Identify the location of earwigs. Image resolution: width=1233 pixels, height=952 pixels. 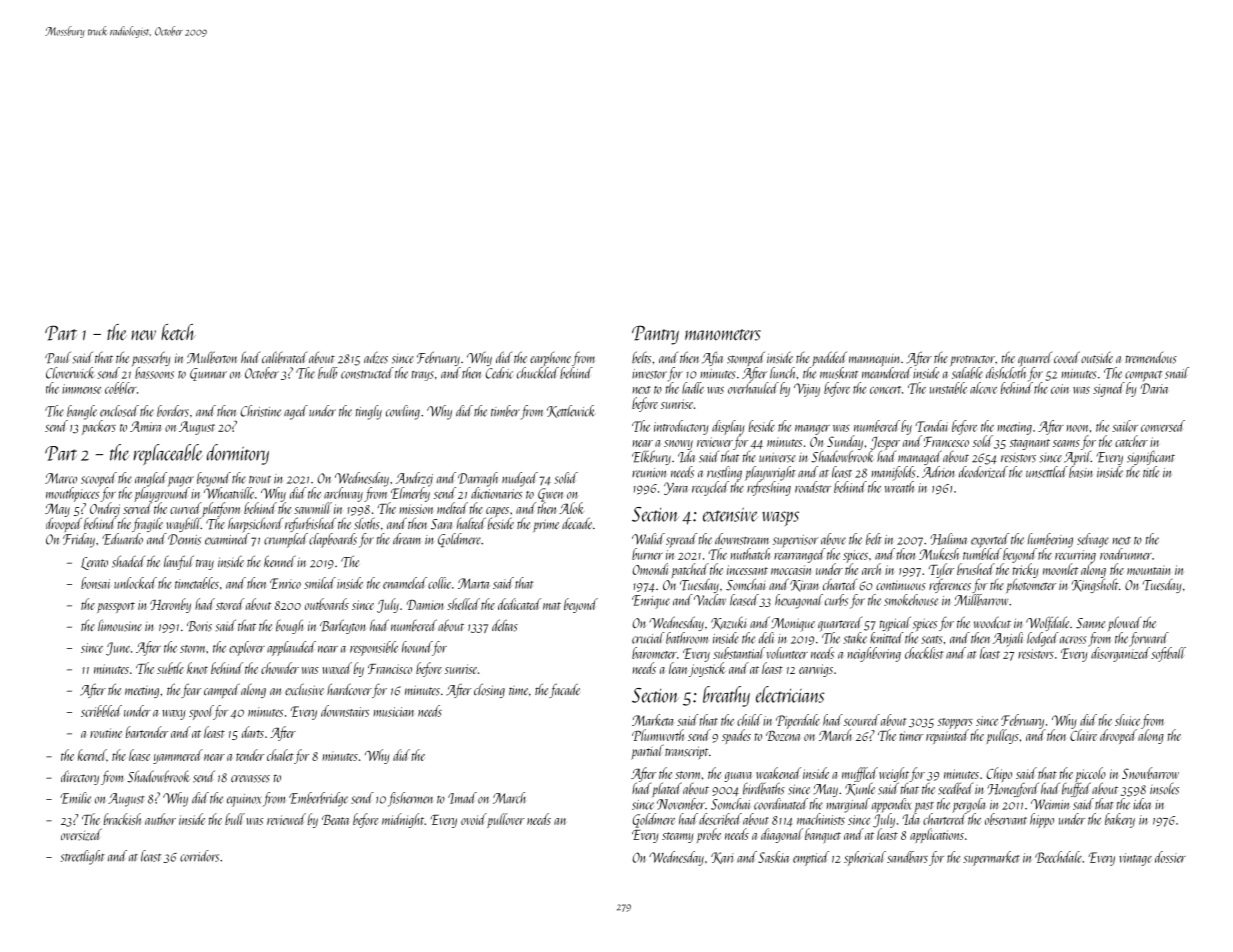
(816, 670).
